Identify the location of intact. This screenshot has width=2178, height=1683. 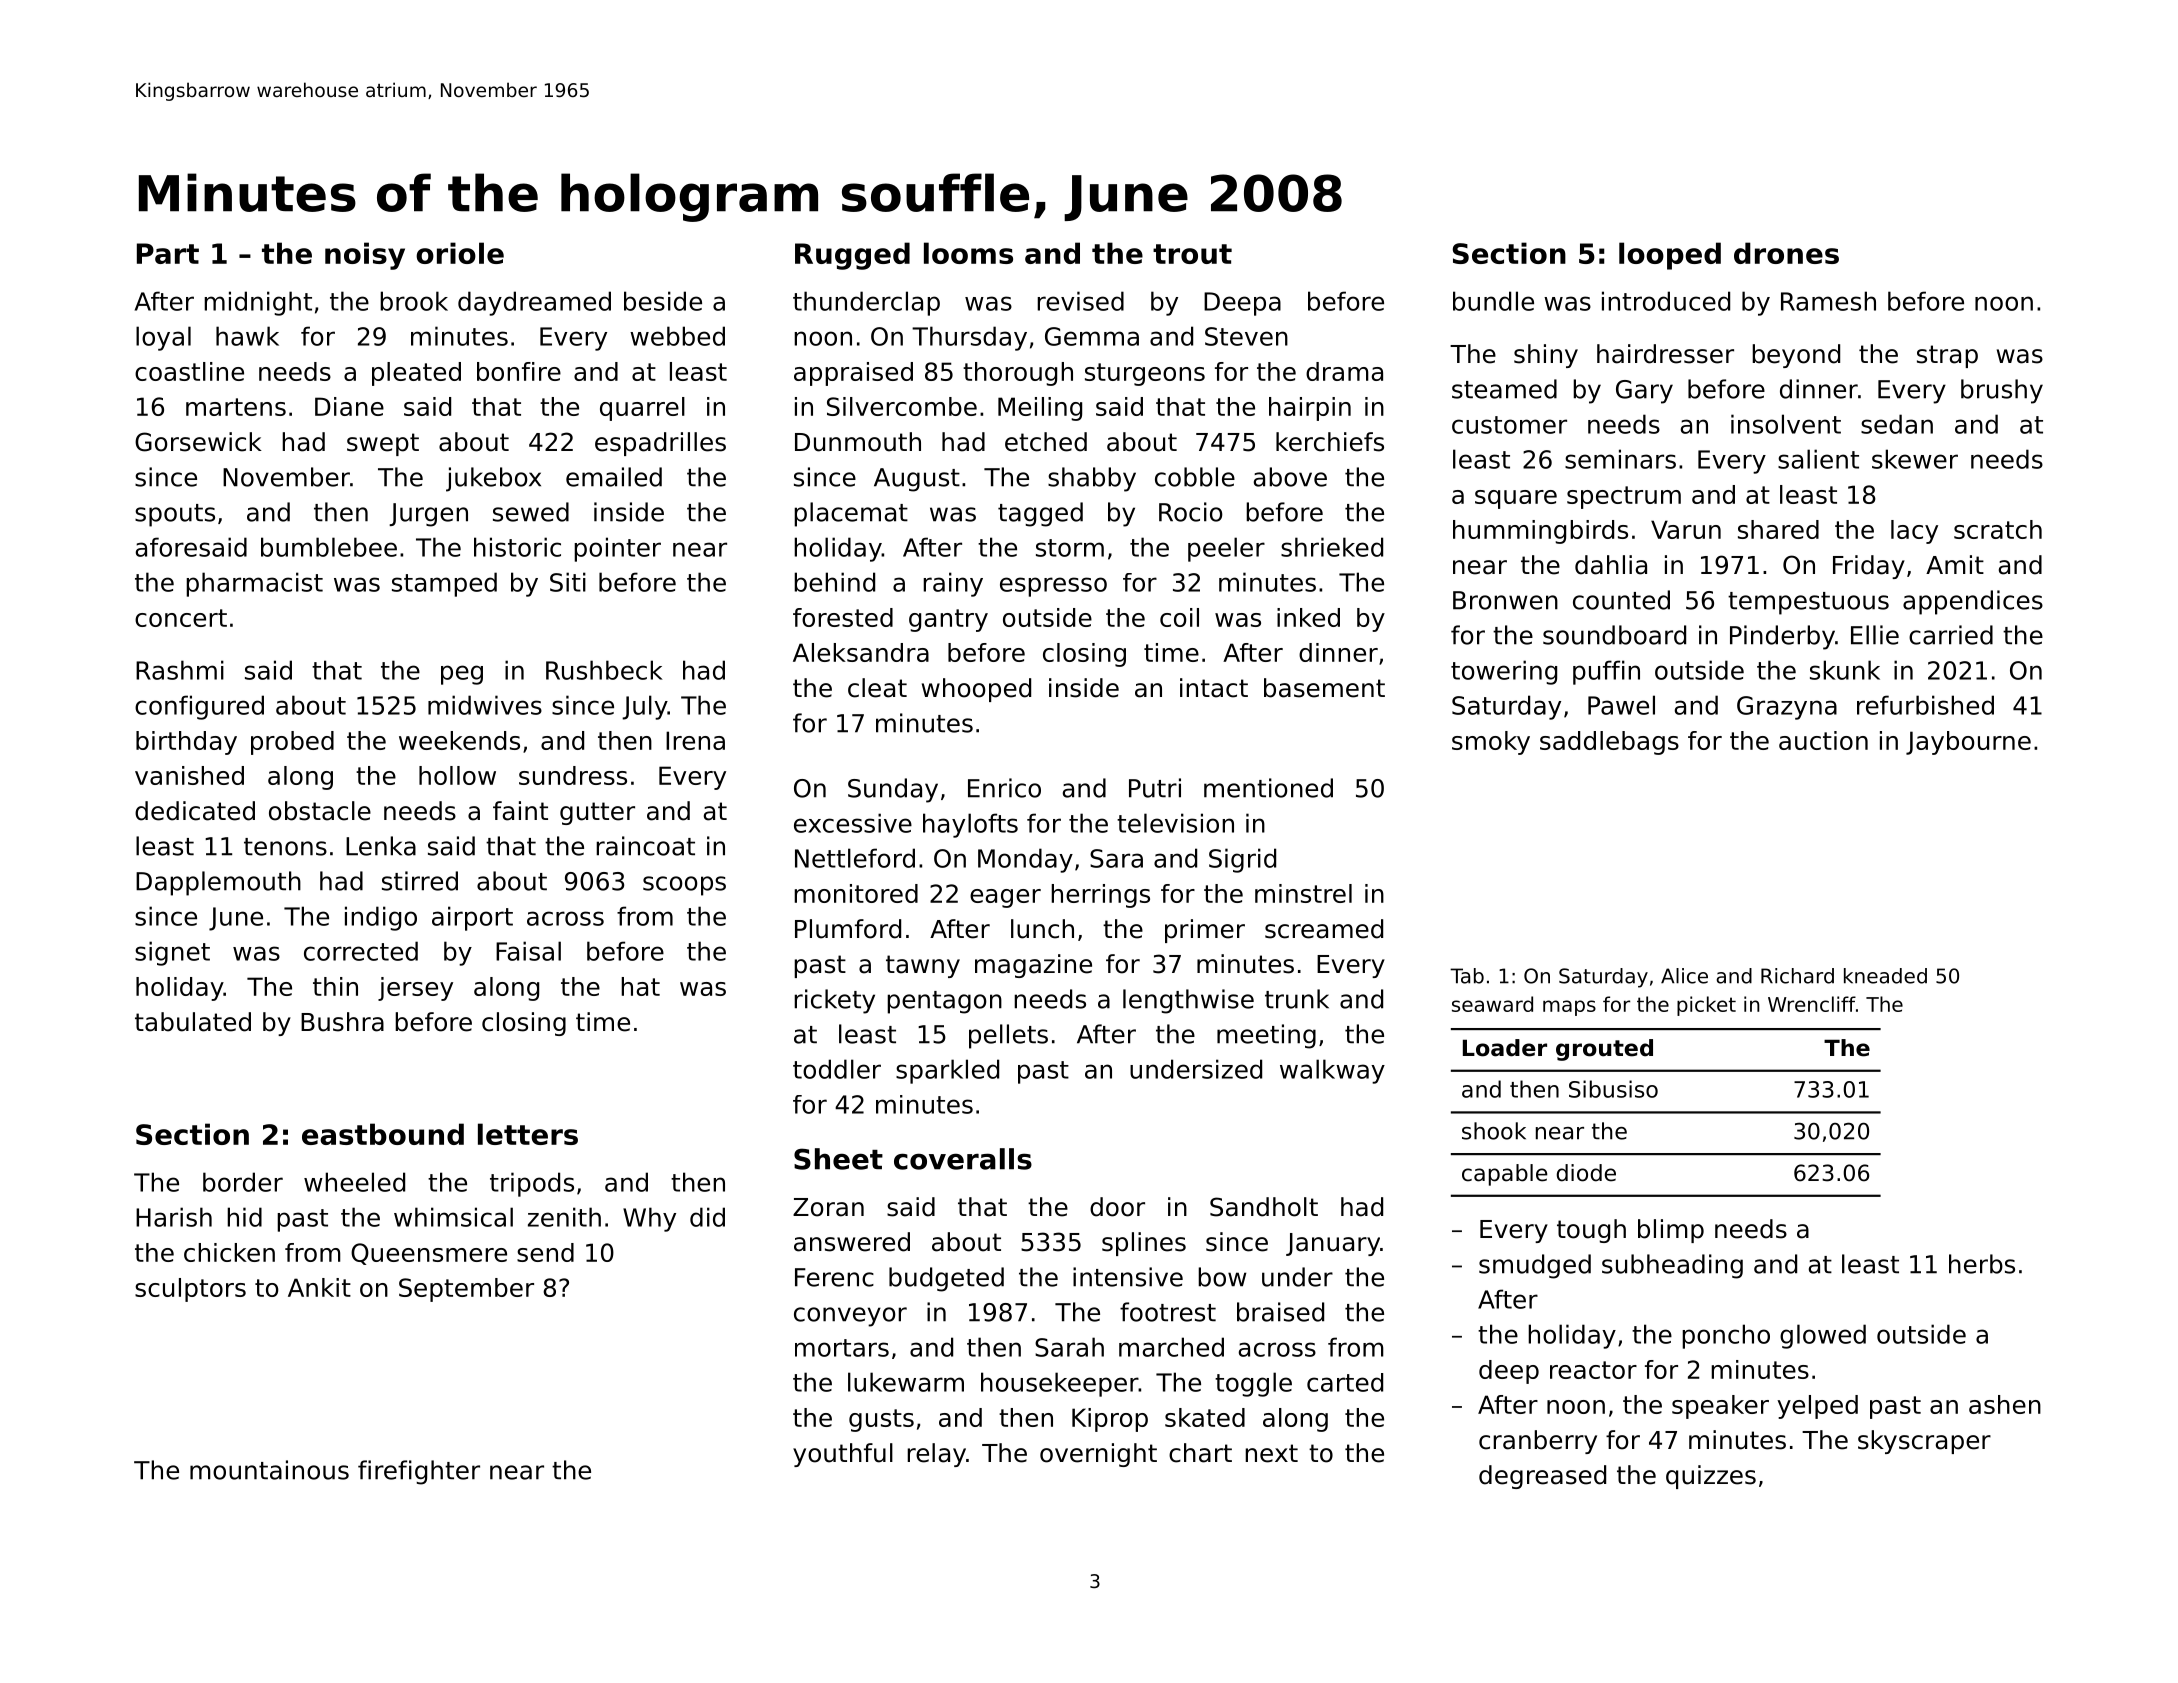
(1214, 688).
